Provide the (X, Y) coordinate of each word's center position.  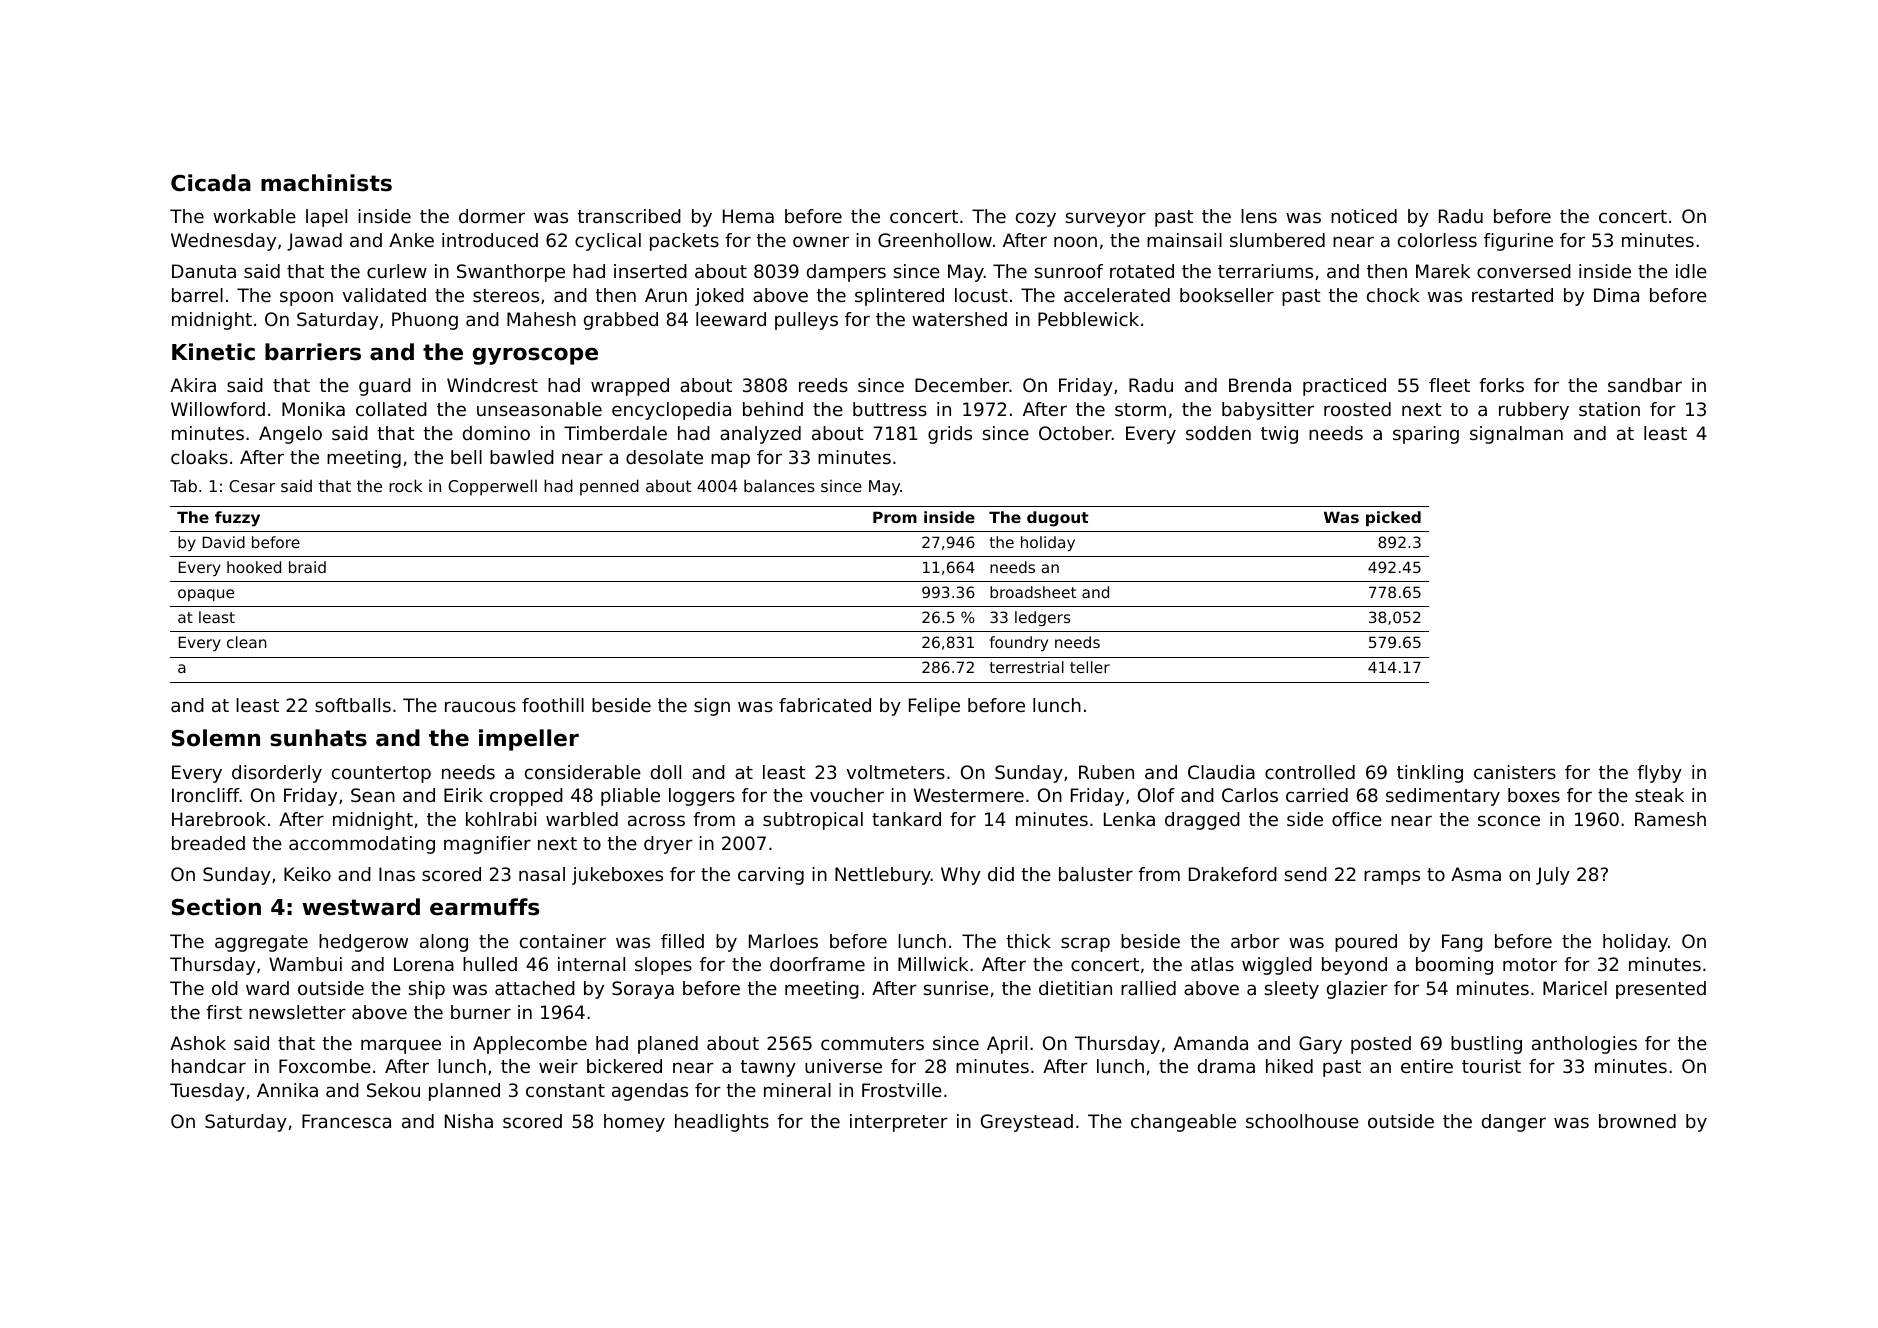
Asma (1476, 874)
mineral (797, 1090)
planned (464, 1092)
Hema (748, 216)
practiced (1344, 387)
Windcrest (492, 385)
